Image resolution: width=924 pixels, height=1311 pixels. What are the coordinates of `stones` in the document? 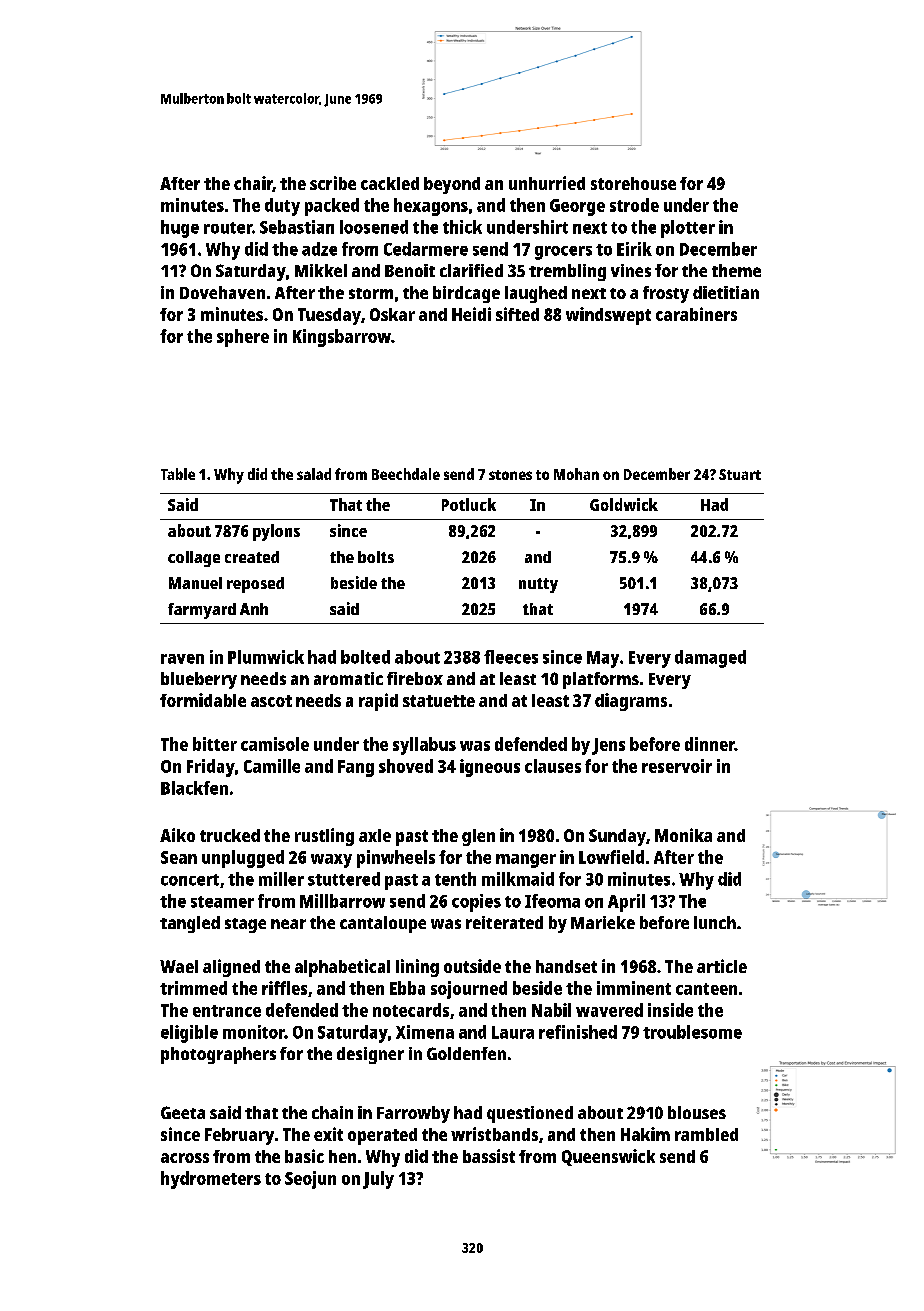 It's located at (510, 475).
